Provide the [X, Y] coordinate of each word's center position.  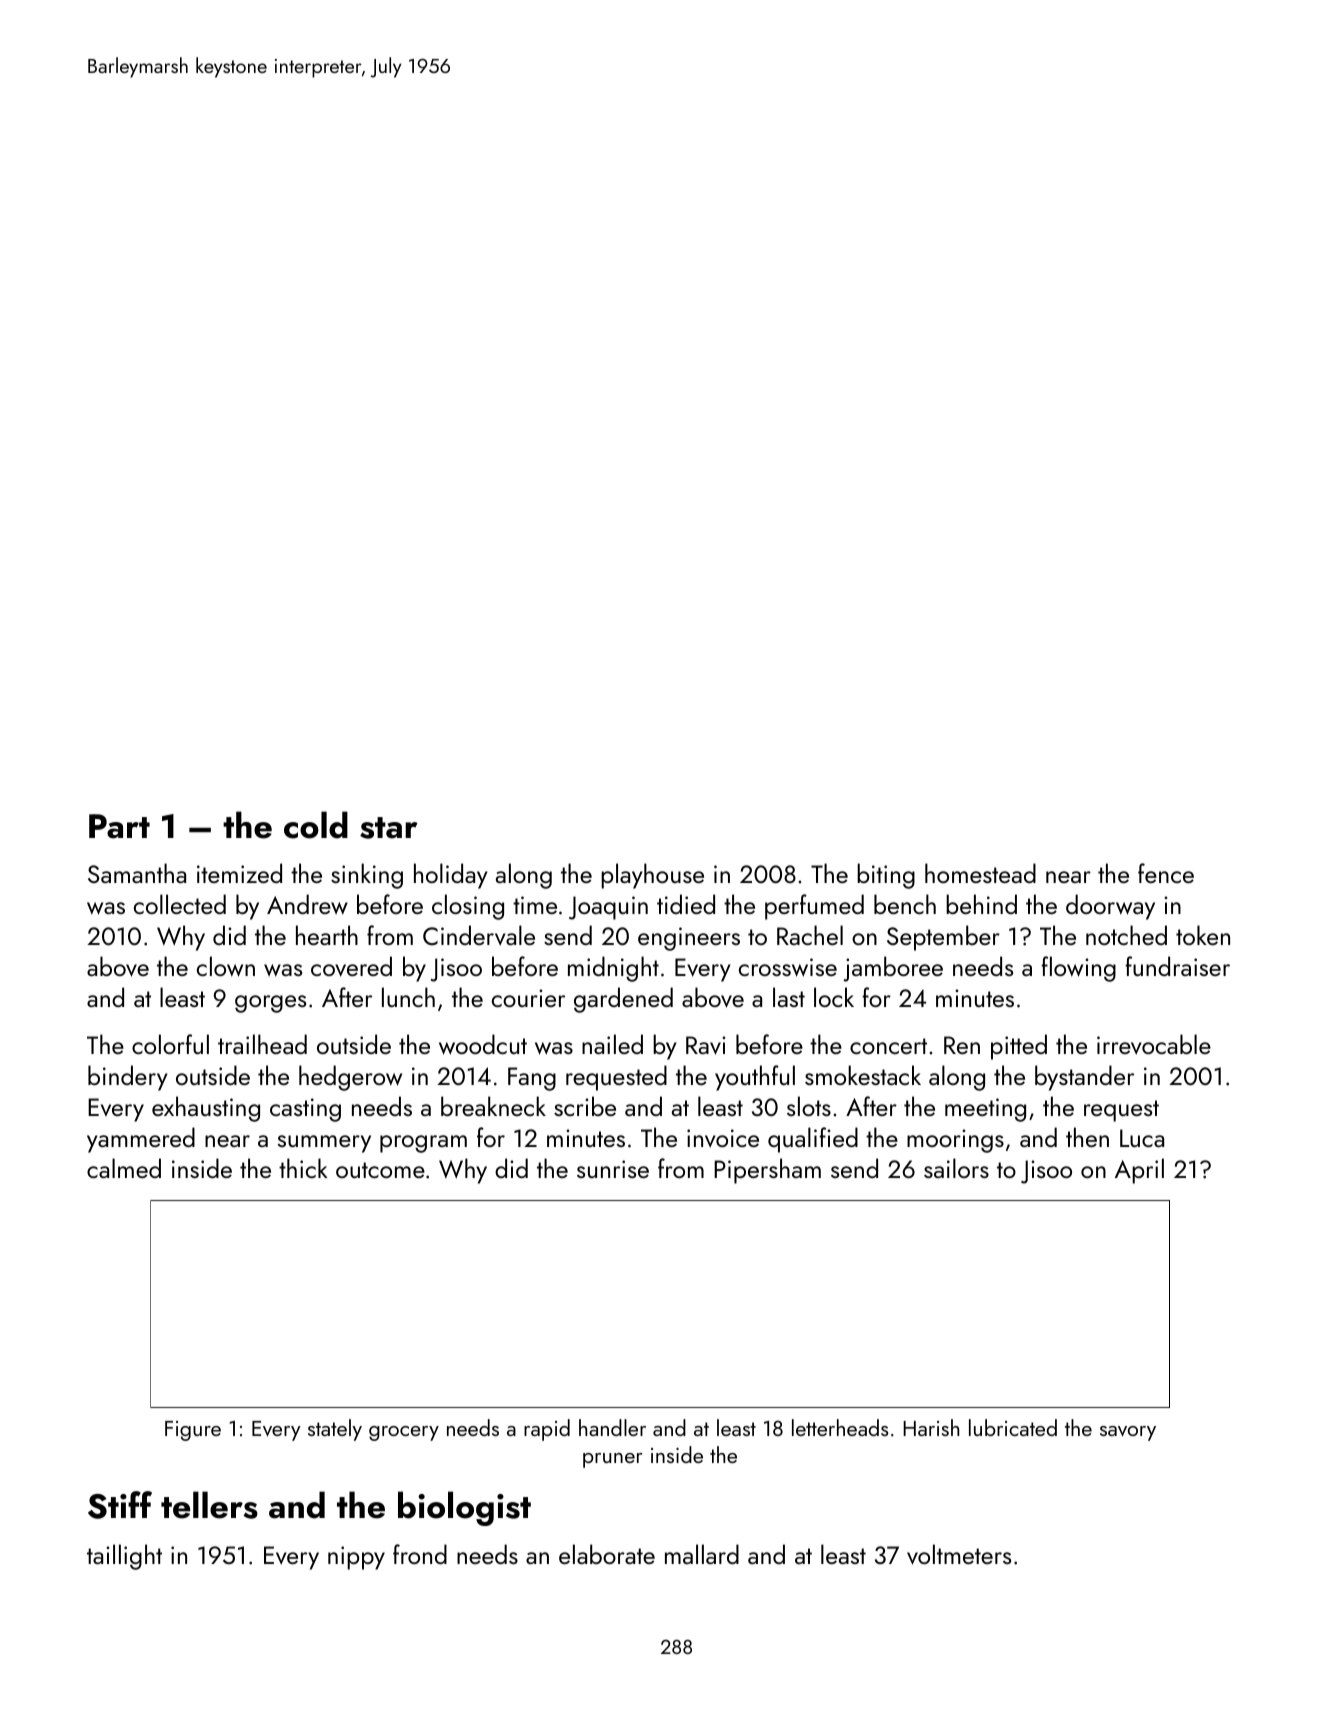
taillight [124, 1557]
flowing [1078, 969]
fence [1166, 873]
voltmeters [959, 1554]
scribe [585, 1106]
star [389, 828]
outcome [380, 1170]
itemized [239, 873]
